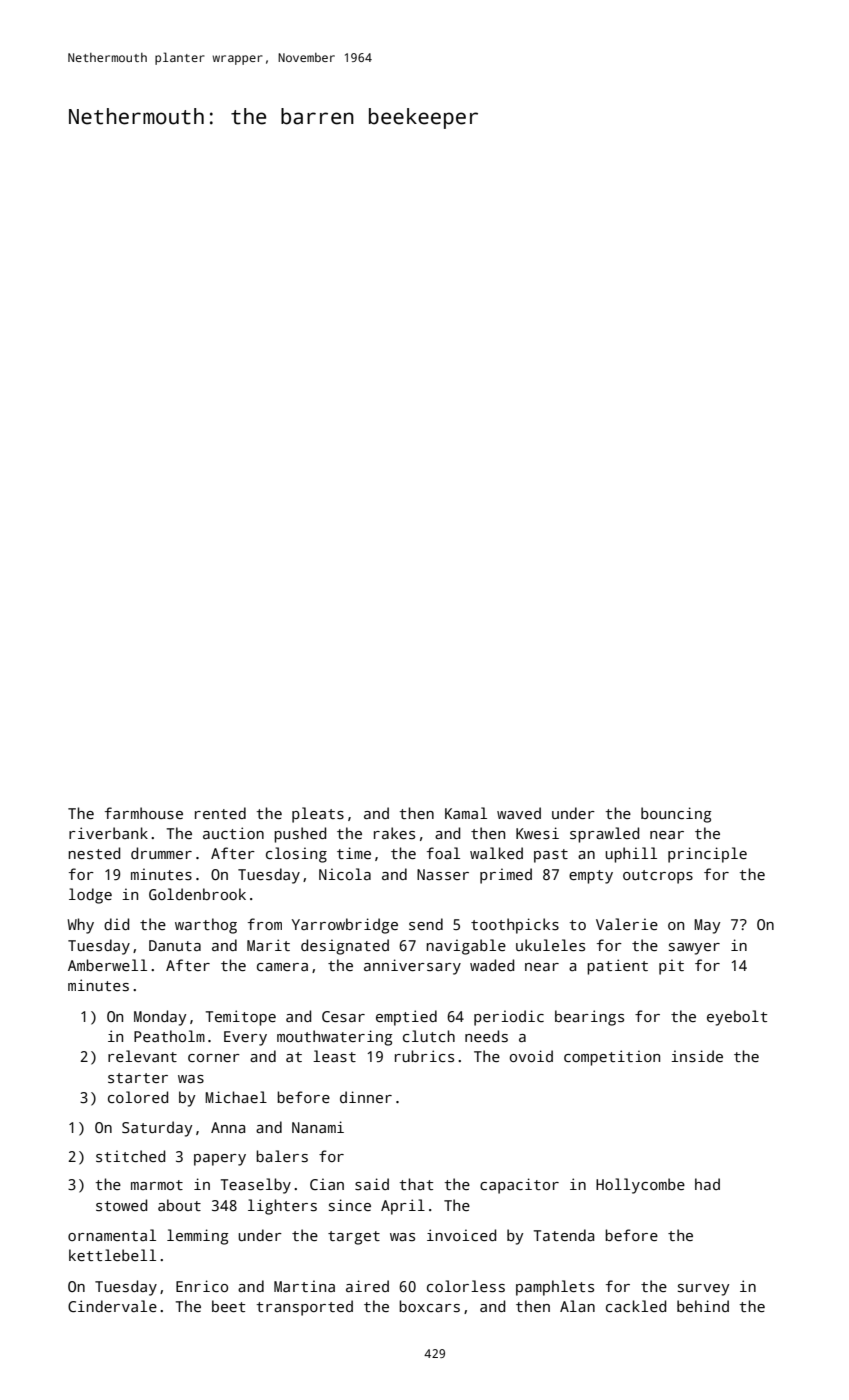 This screenshot has width=849, height=1400. Describe the element at coordinates (703, 1290) in the screenshot. I see `survey` at that location.
